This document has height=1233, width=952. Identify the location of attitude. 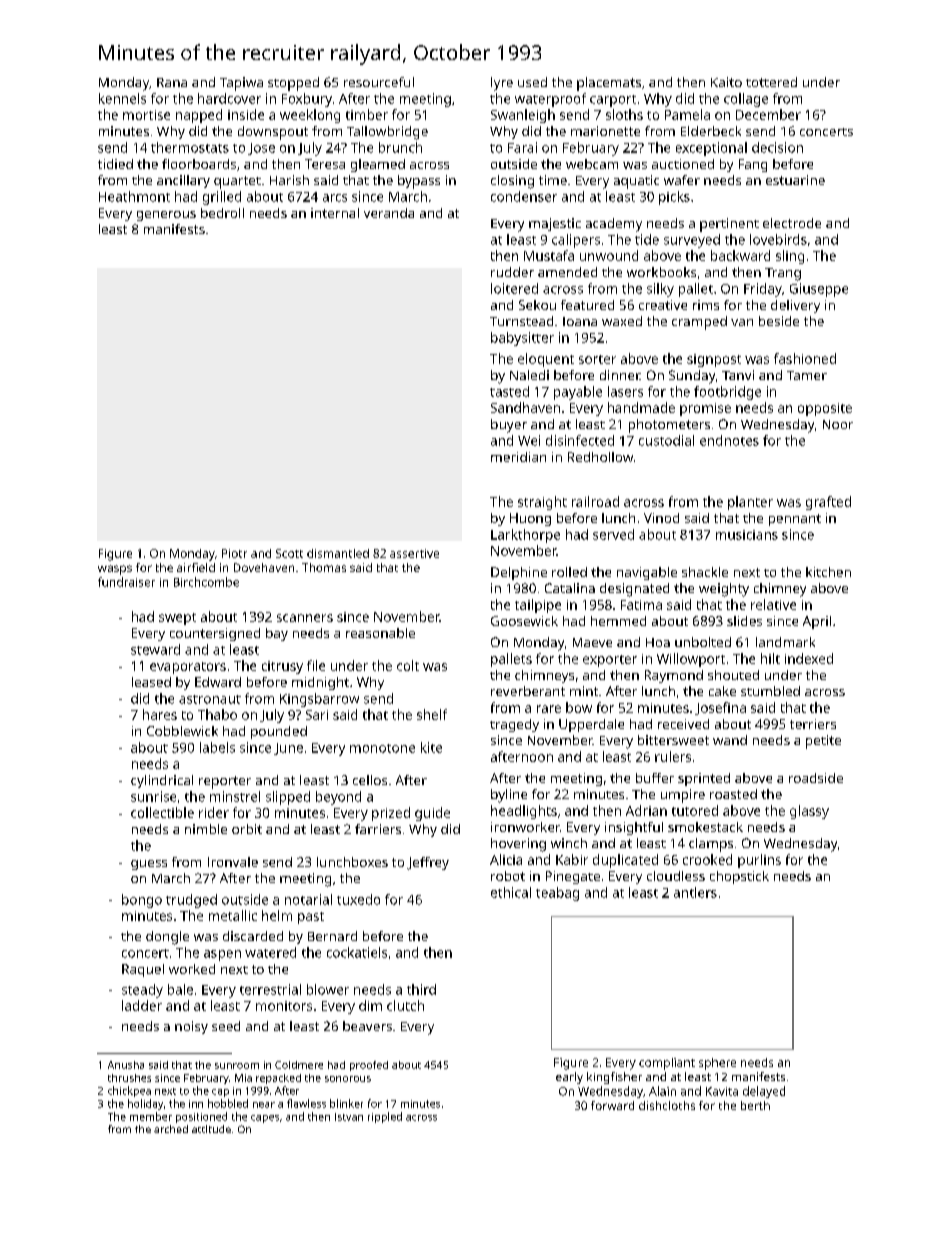
(211, 1129).
